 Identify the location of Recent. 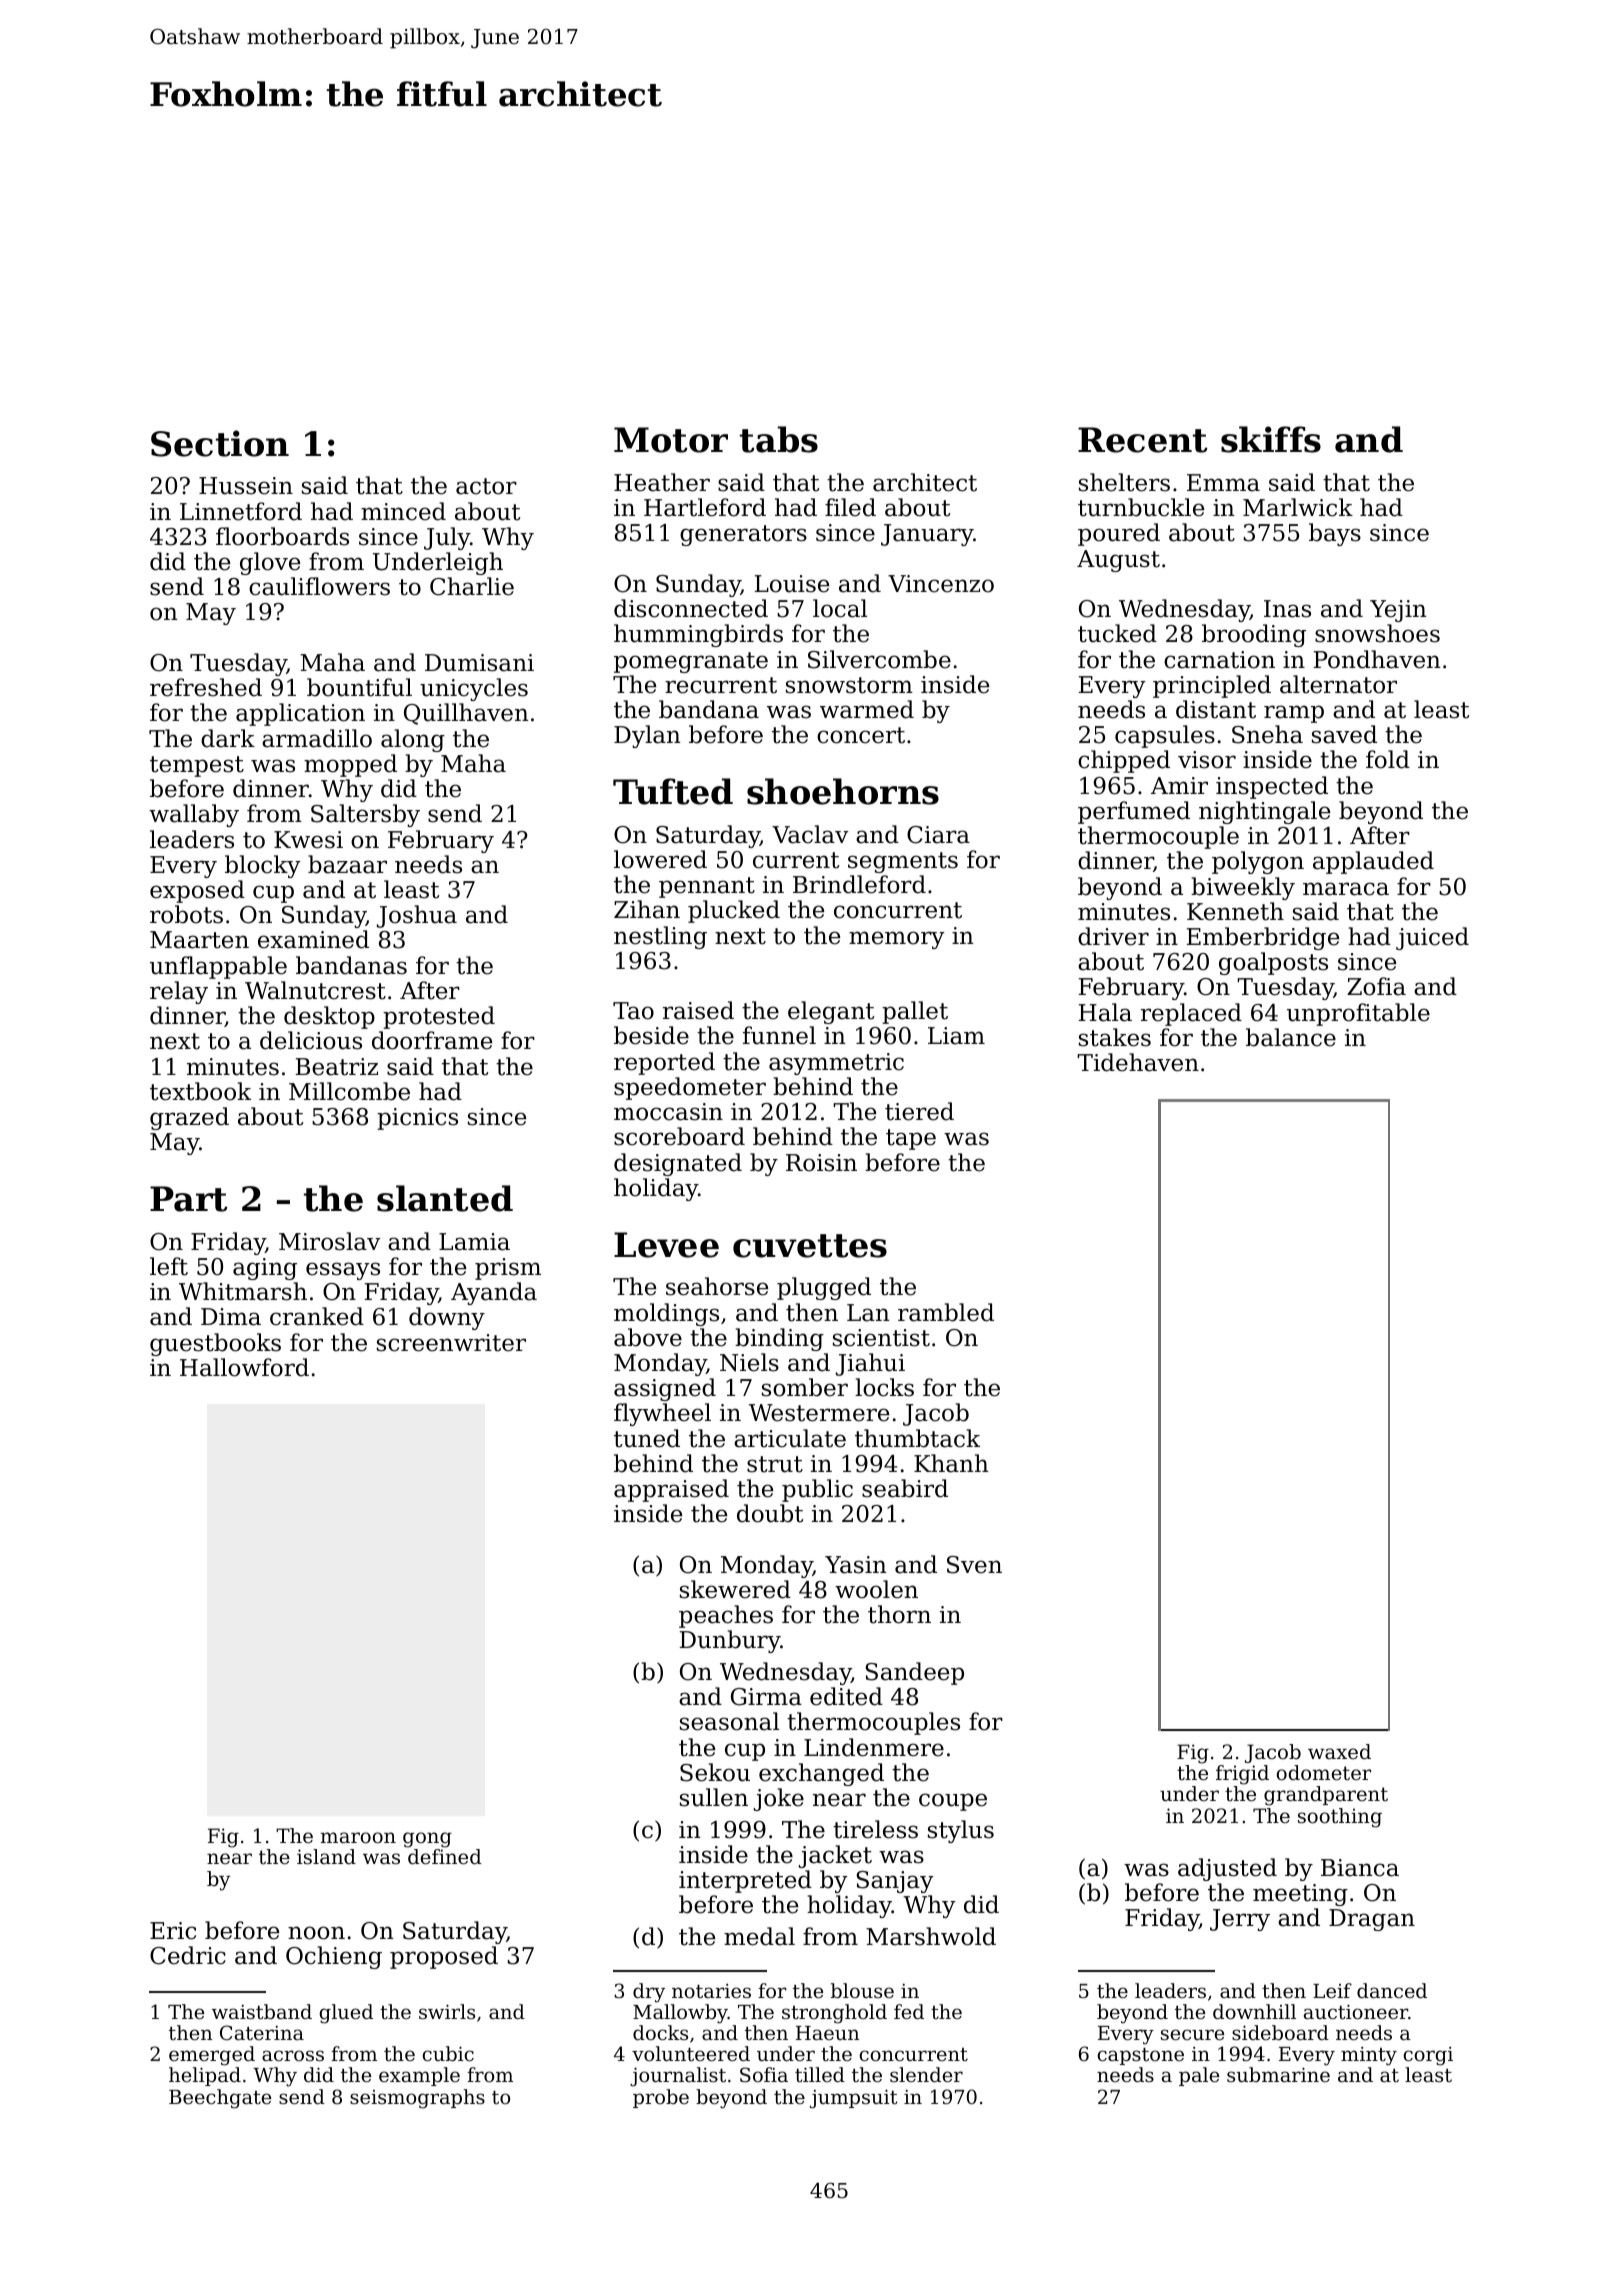
(1142, 440).
